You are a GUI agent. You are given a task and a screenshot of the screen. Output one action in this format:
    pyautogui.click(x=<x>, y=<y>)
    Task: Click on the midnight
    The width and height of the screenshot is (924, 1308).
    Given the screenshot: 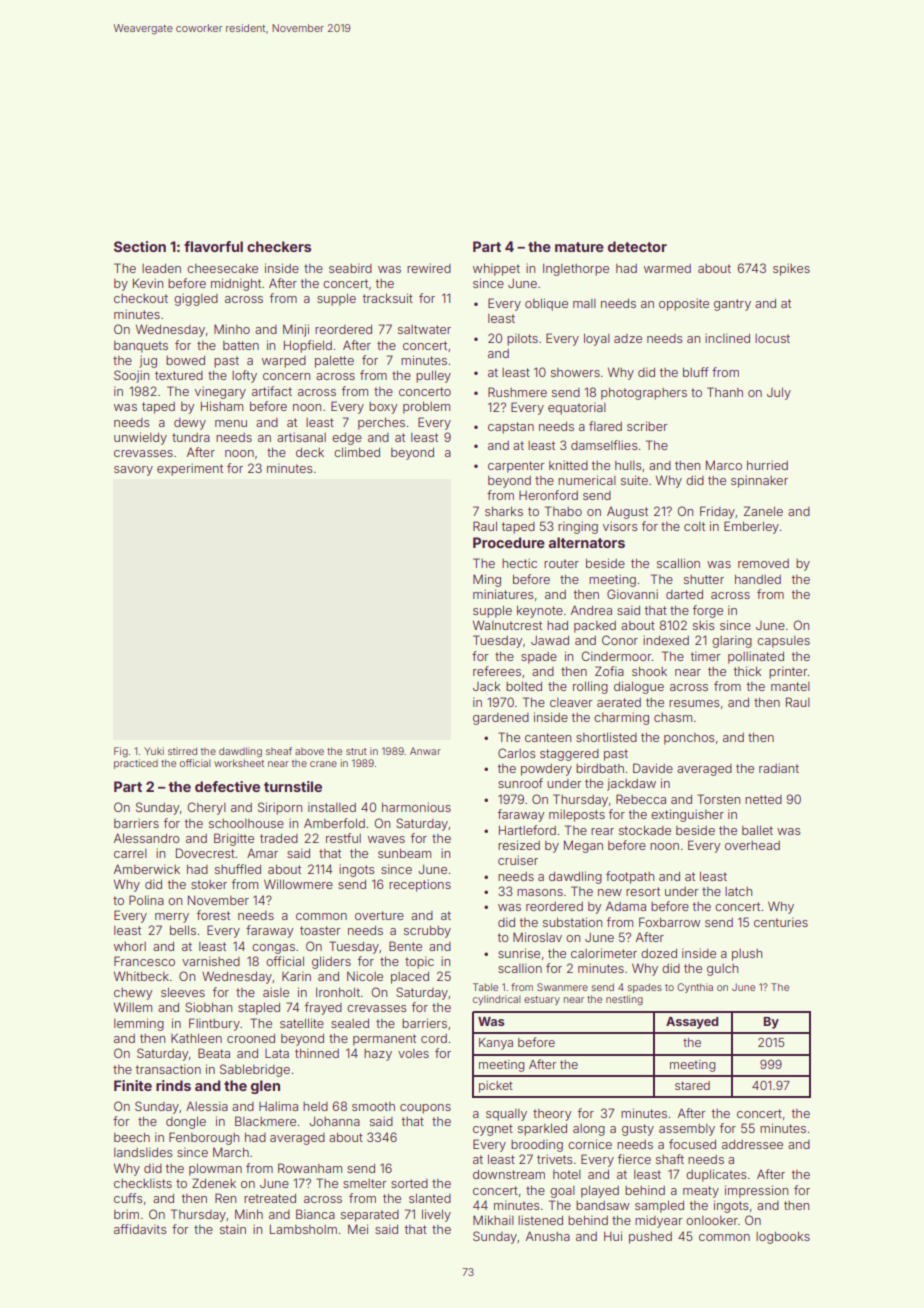 What is the action you would take?
    pyautogui.click(x=236, y=284)
